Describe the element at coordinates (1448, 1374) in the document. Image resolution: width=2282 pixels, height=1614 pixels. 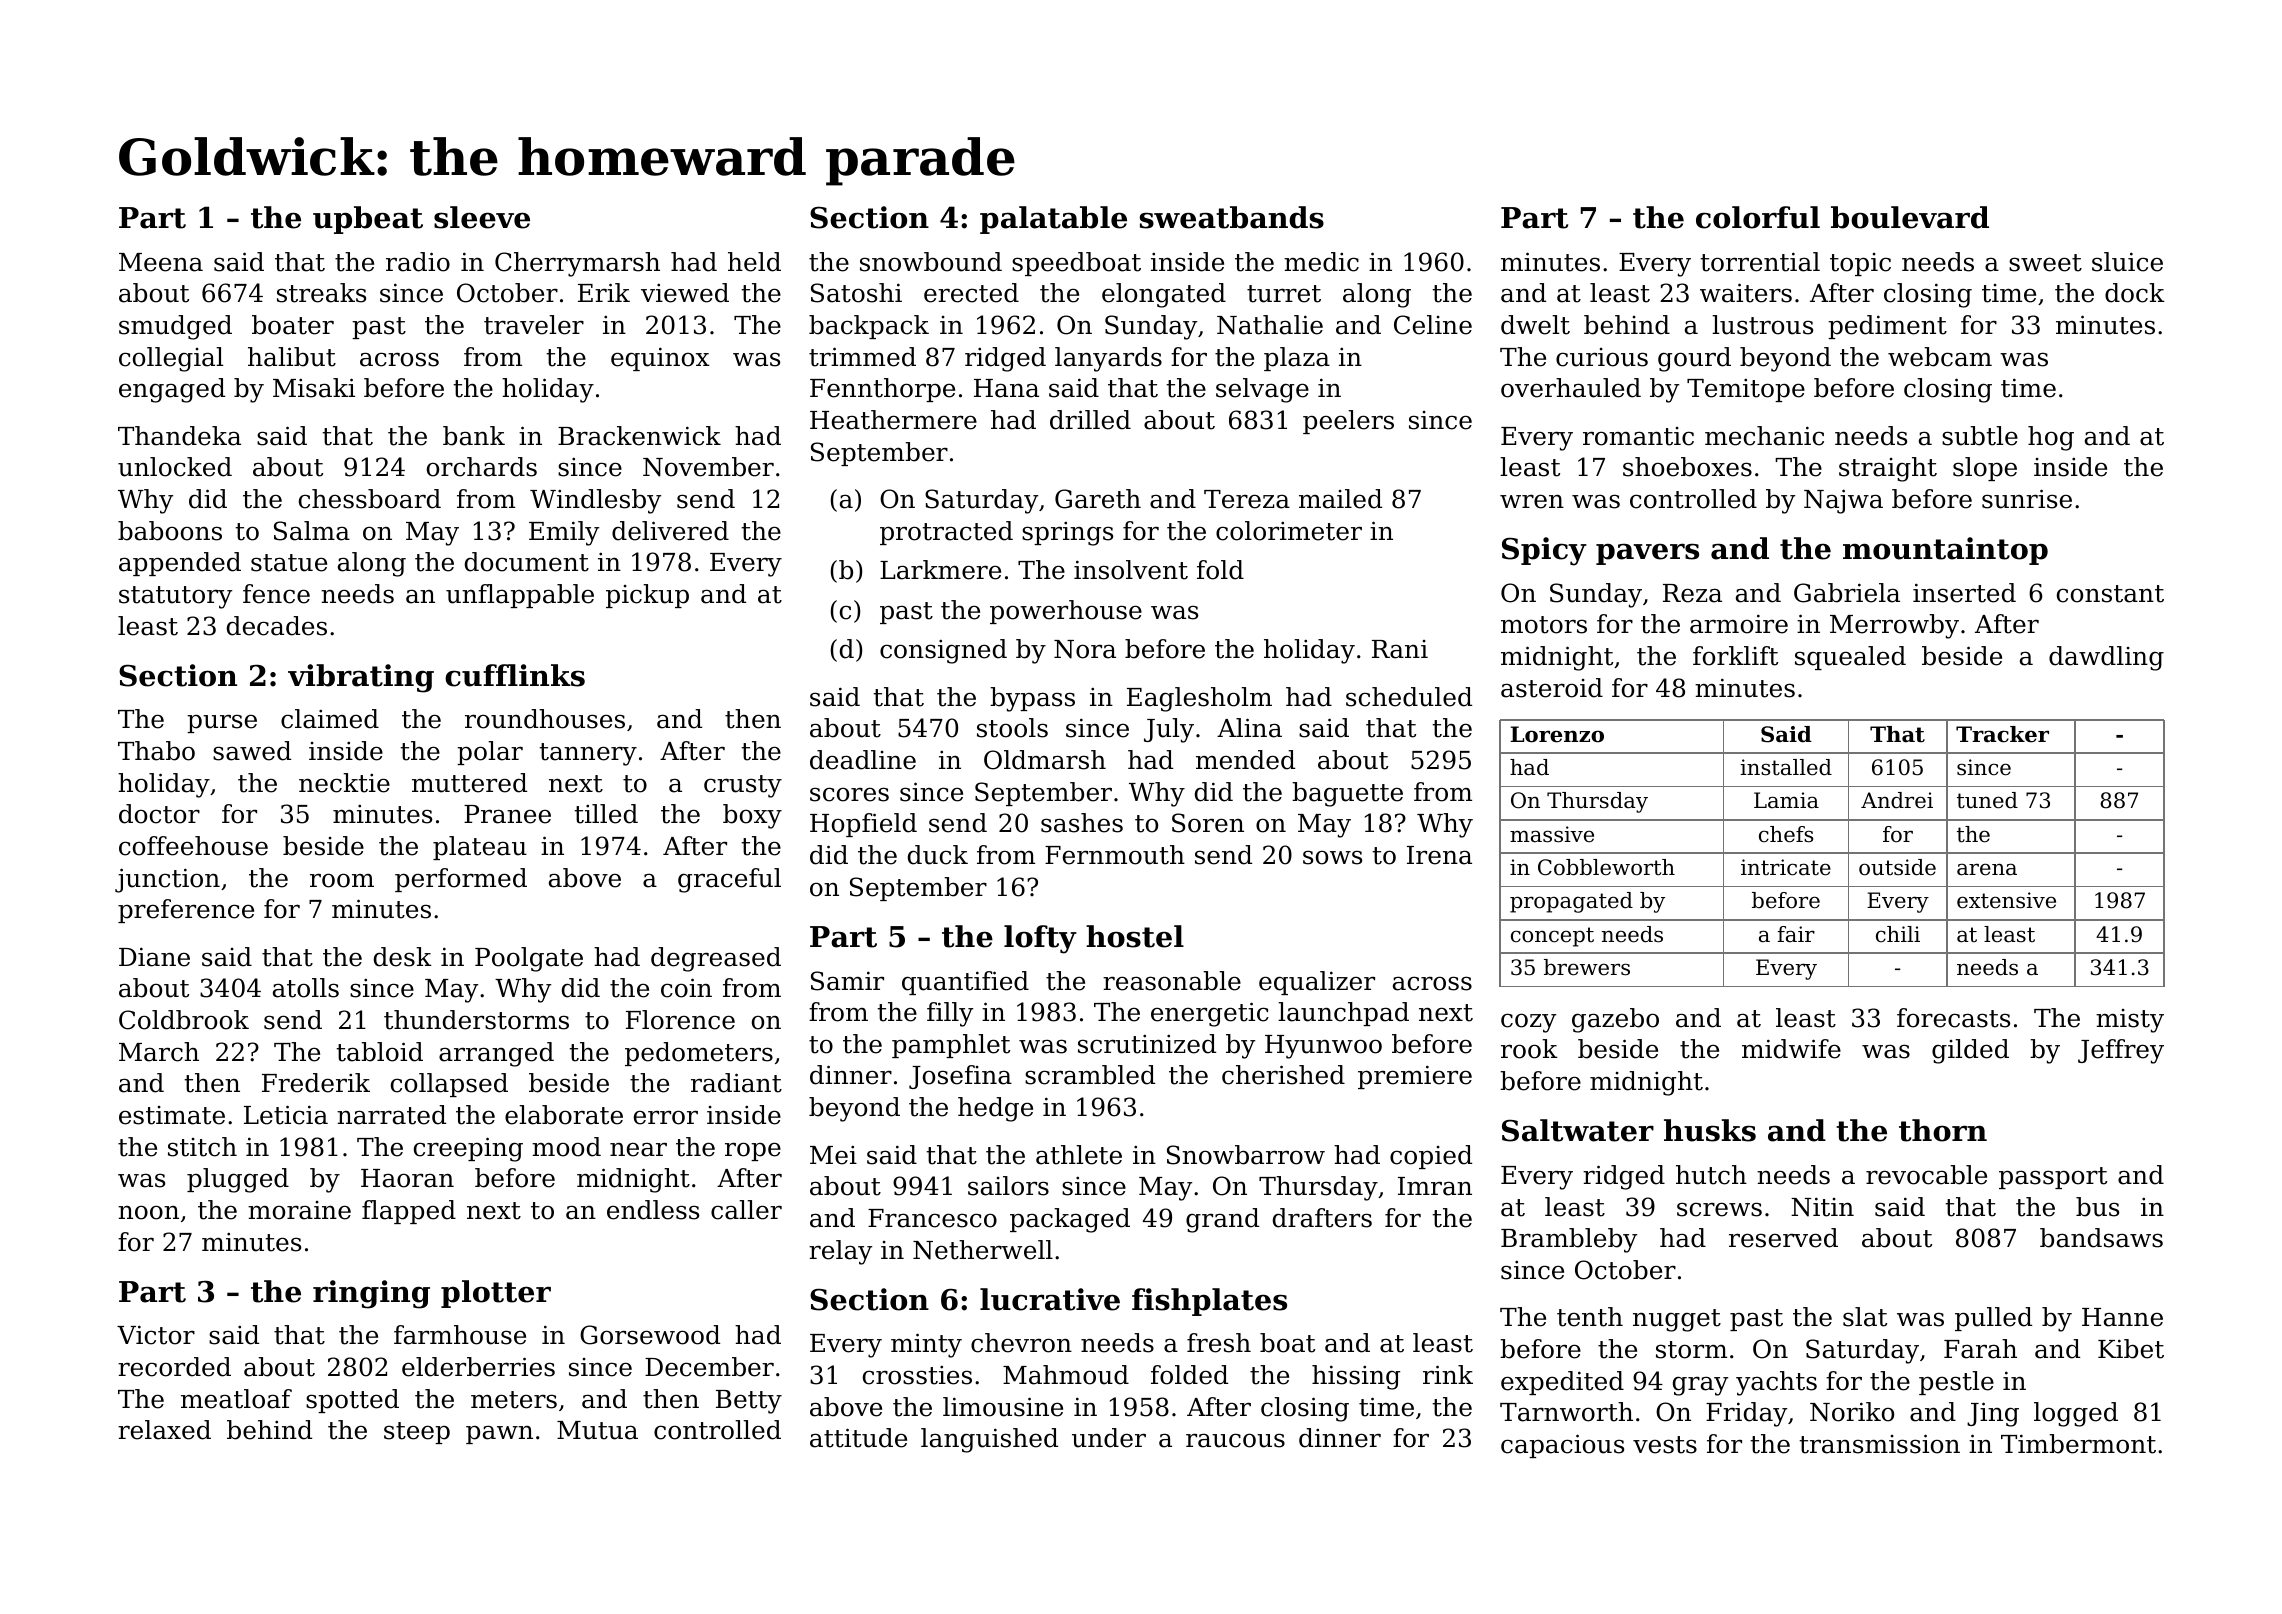
I see `rink` at that location.
